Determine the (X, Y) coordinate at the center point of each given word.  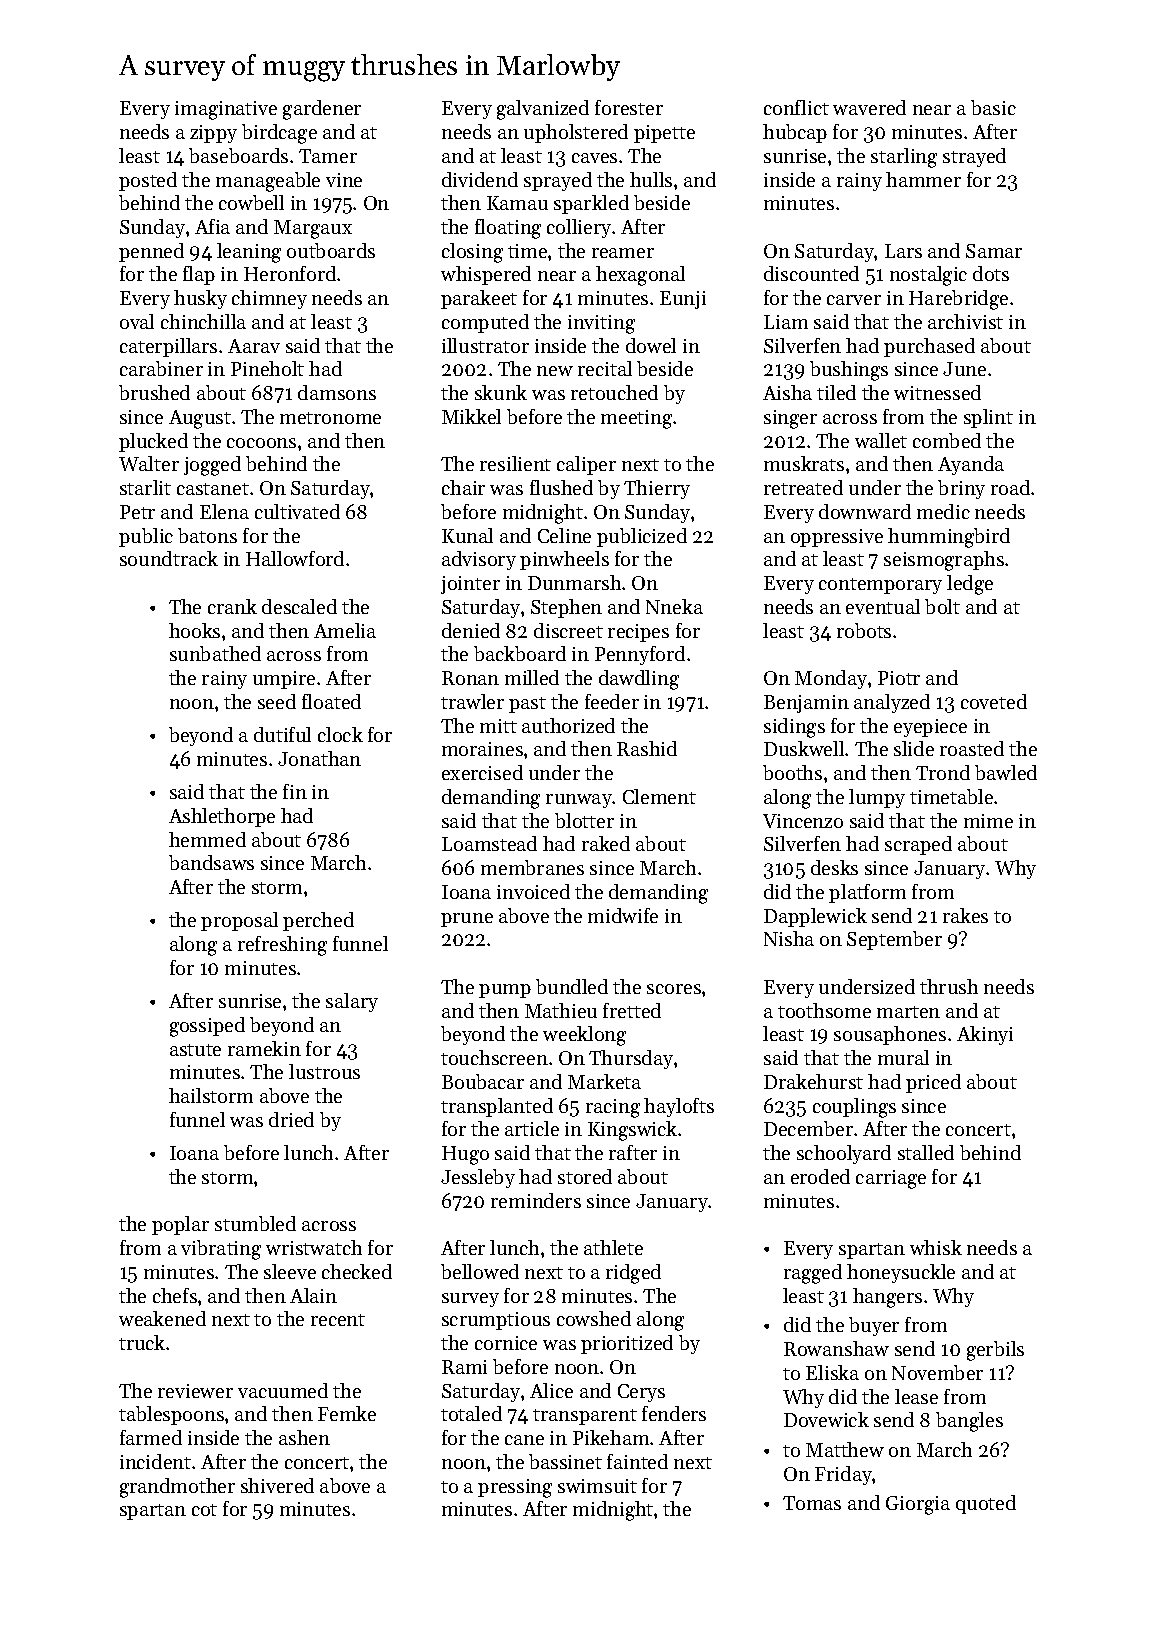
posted (148, 181)
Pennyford (640, 655)
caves (594, 158)
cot (204, 1510)
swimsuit (597, 1486)
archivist (965, 321)
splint (988, 418)
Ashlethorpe (222, 817)
